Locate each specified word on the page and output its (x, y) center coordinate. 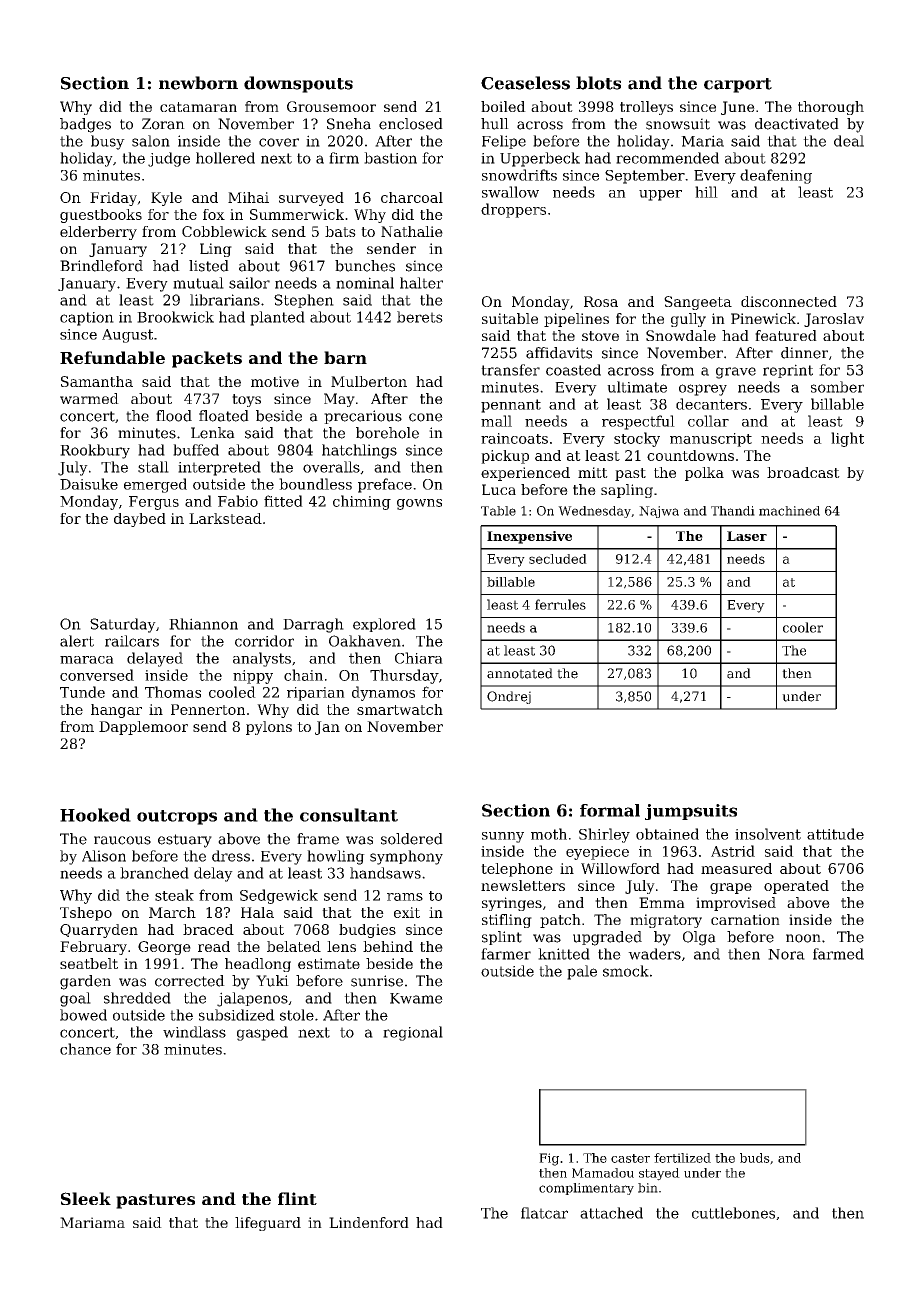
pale (582, 972)
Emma (662, 902)
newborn (198, 83)
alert (77, 641)
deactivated (797, 124)
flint (297, 1198)
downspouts (298, 84)
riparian (316, 694)
